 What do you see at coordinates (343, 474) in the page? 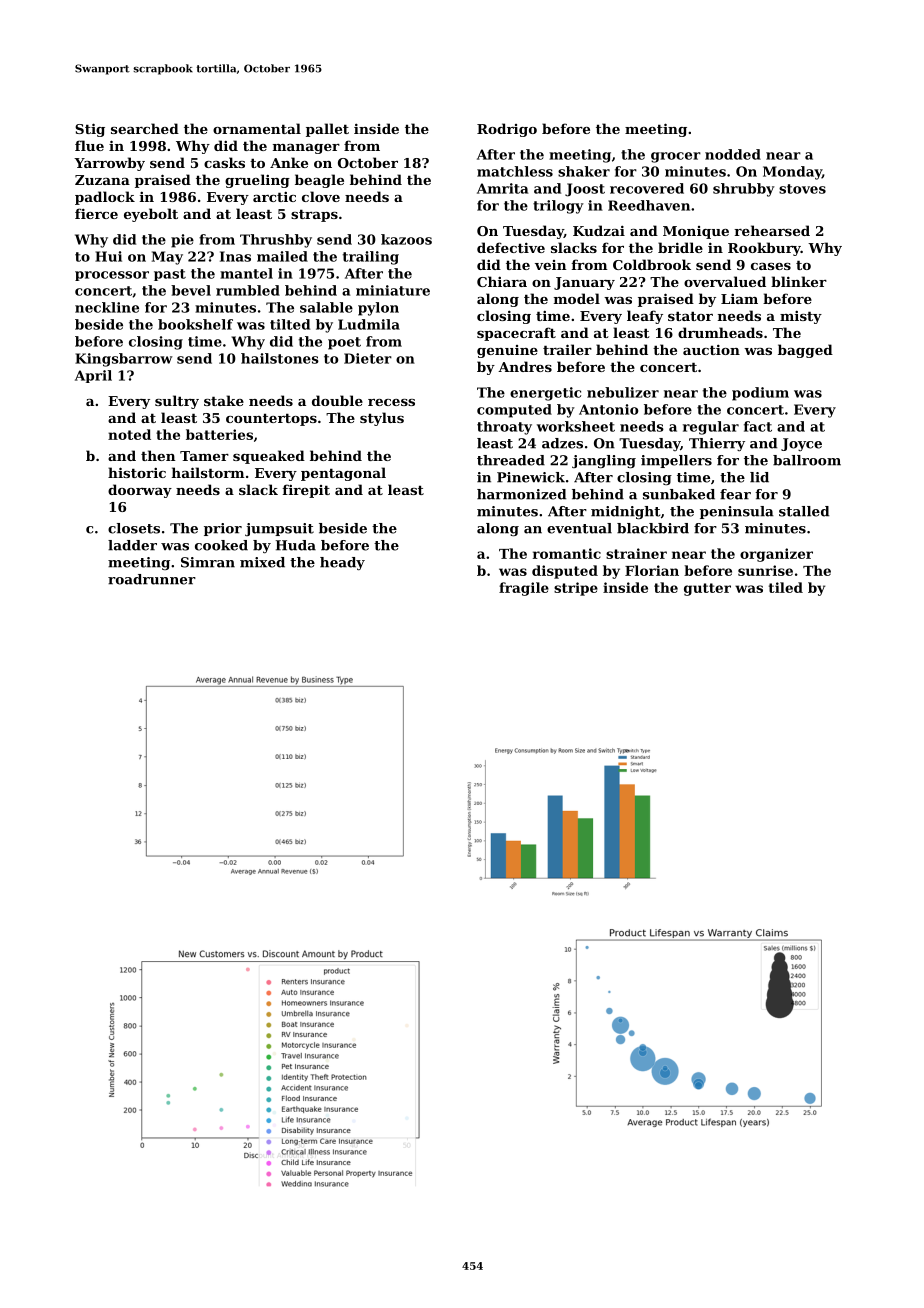
I see `pentagonal` at bounding box center [343, 474].
